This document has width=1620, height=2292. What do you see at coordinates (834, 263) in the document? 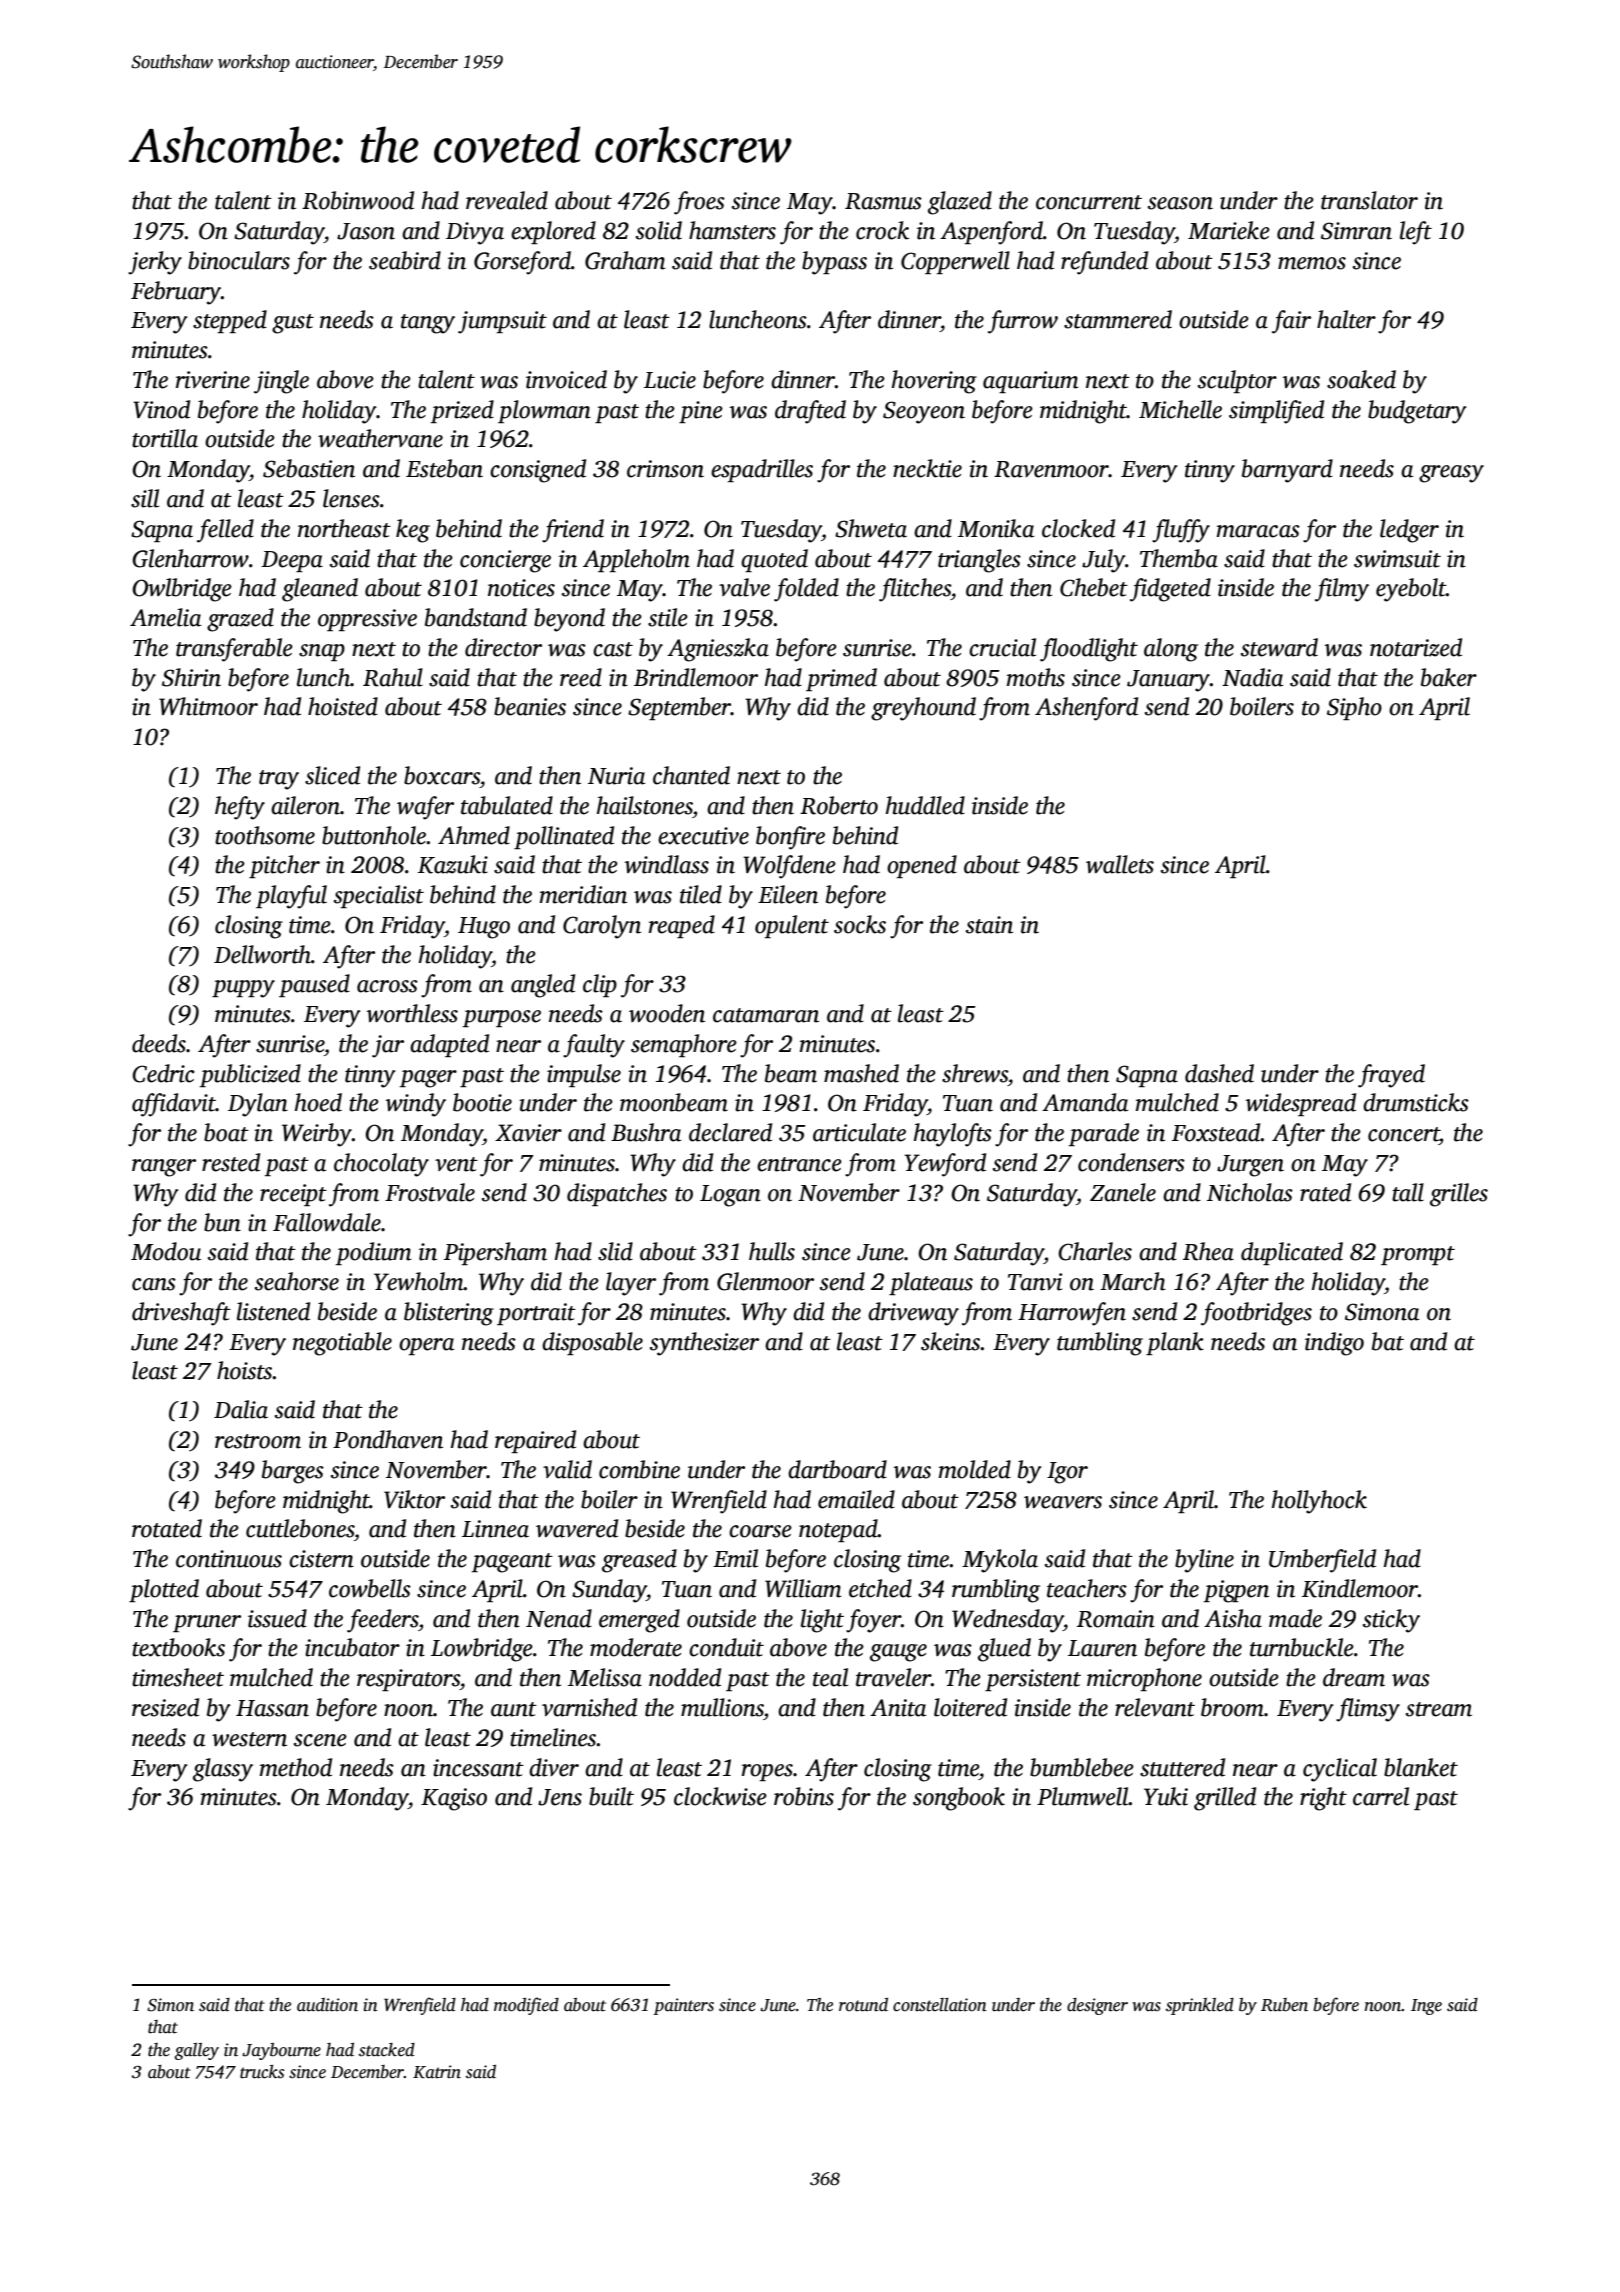
I see `bypass` at bounding box center [834, 263].
